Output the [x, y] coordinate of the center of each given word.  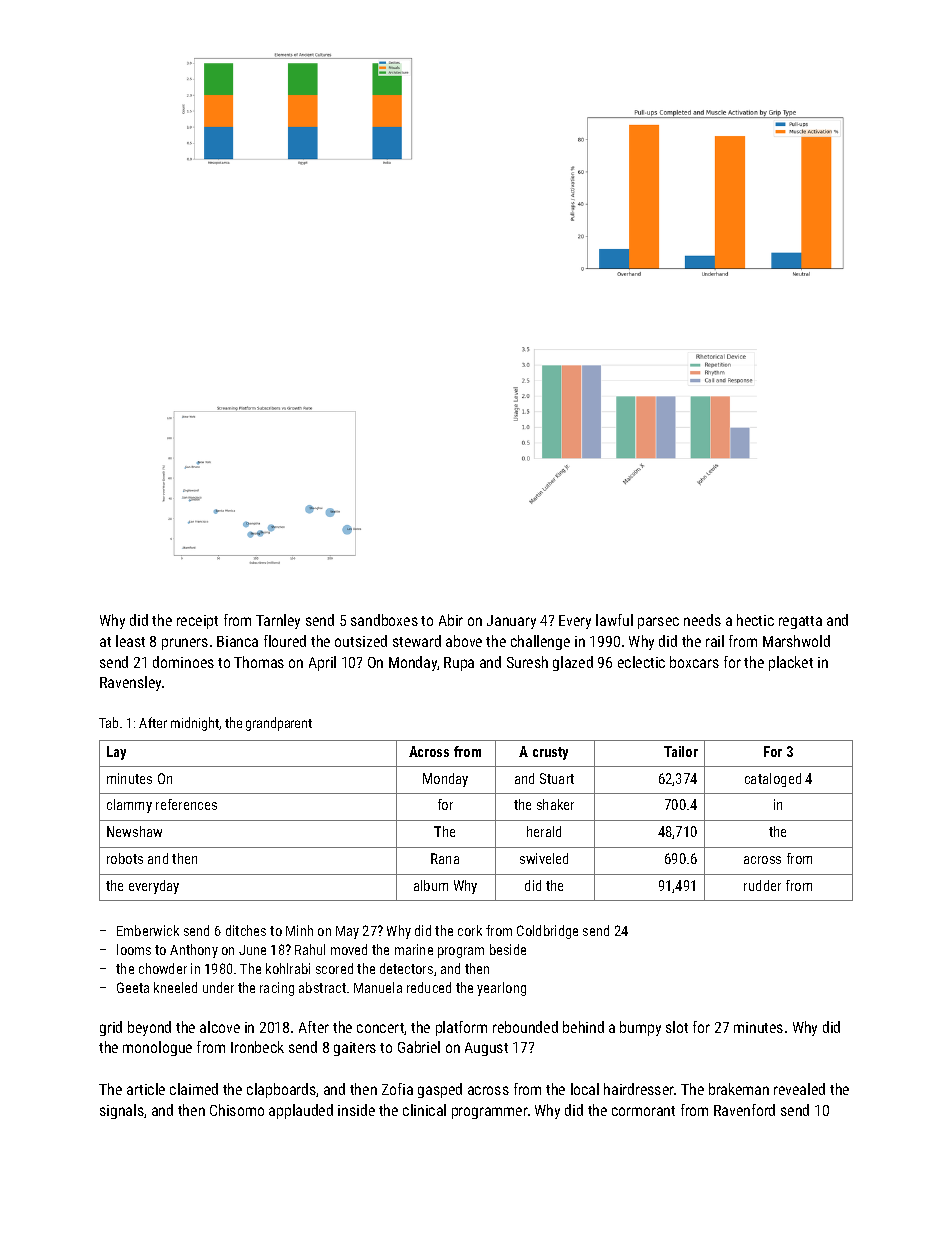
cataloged [773, 780]
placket [791, 663]
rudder [762, 885]
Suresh [527, 662]
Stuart [557, 778]
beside [508, 949]
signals [122, 1111]
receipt [197, 622]
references [186, 804]
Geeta [133, 987]
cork [470, 930]
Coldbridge [547, 932]
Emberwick [148, 930]
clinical [424, 1110]
